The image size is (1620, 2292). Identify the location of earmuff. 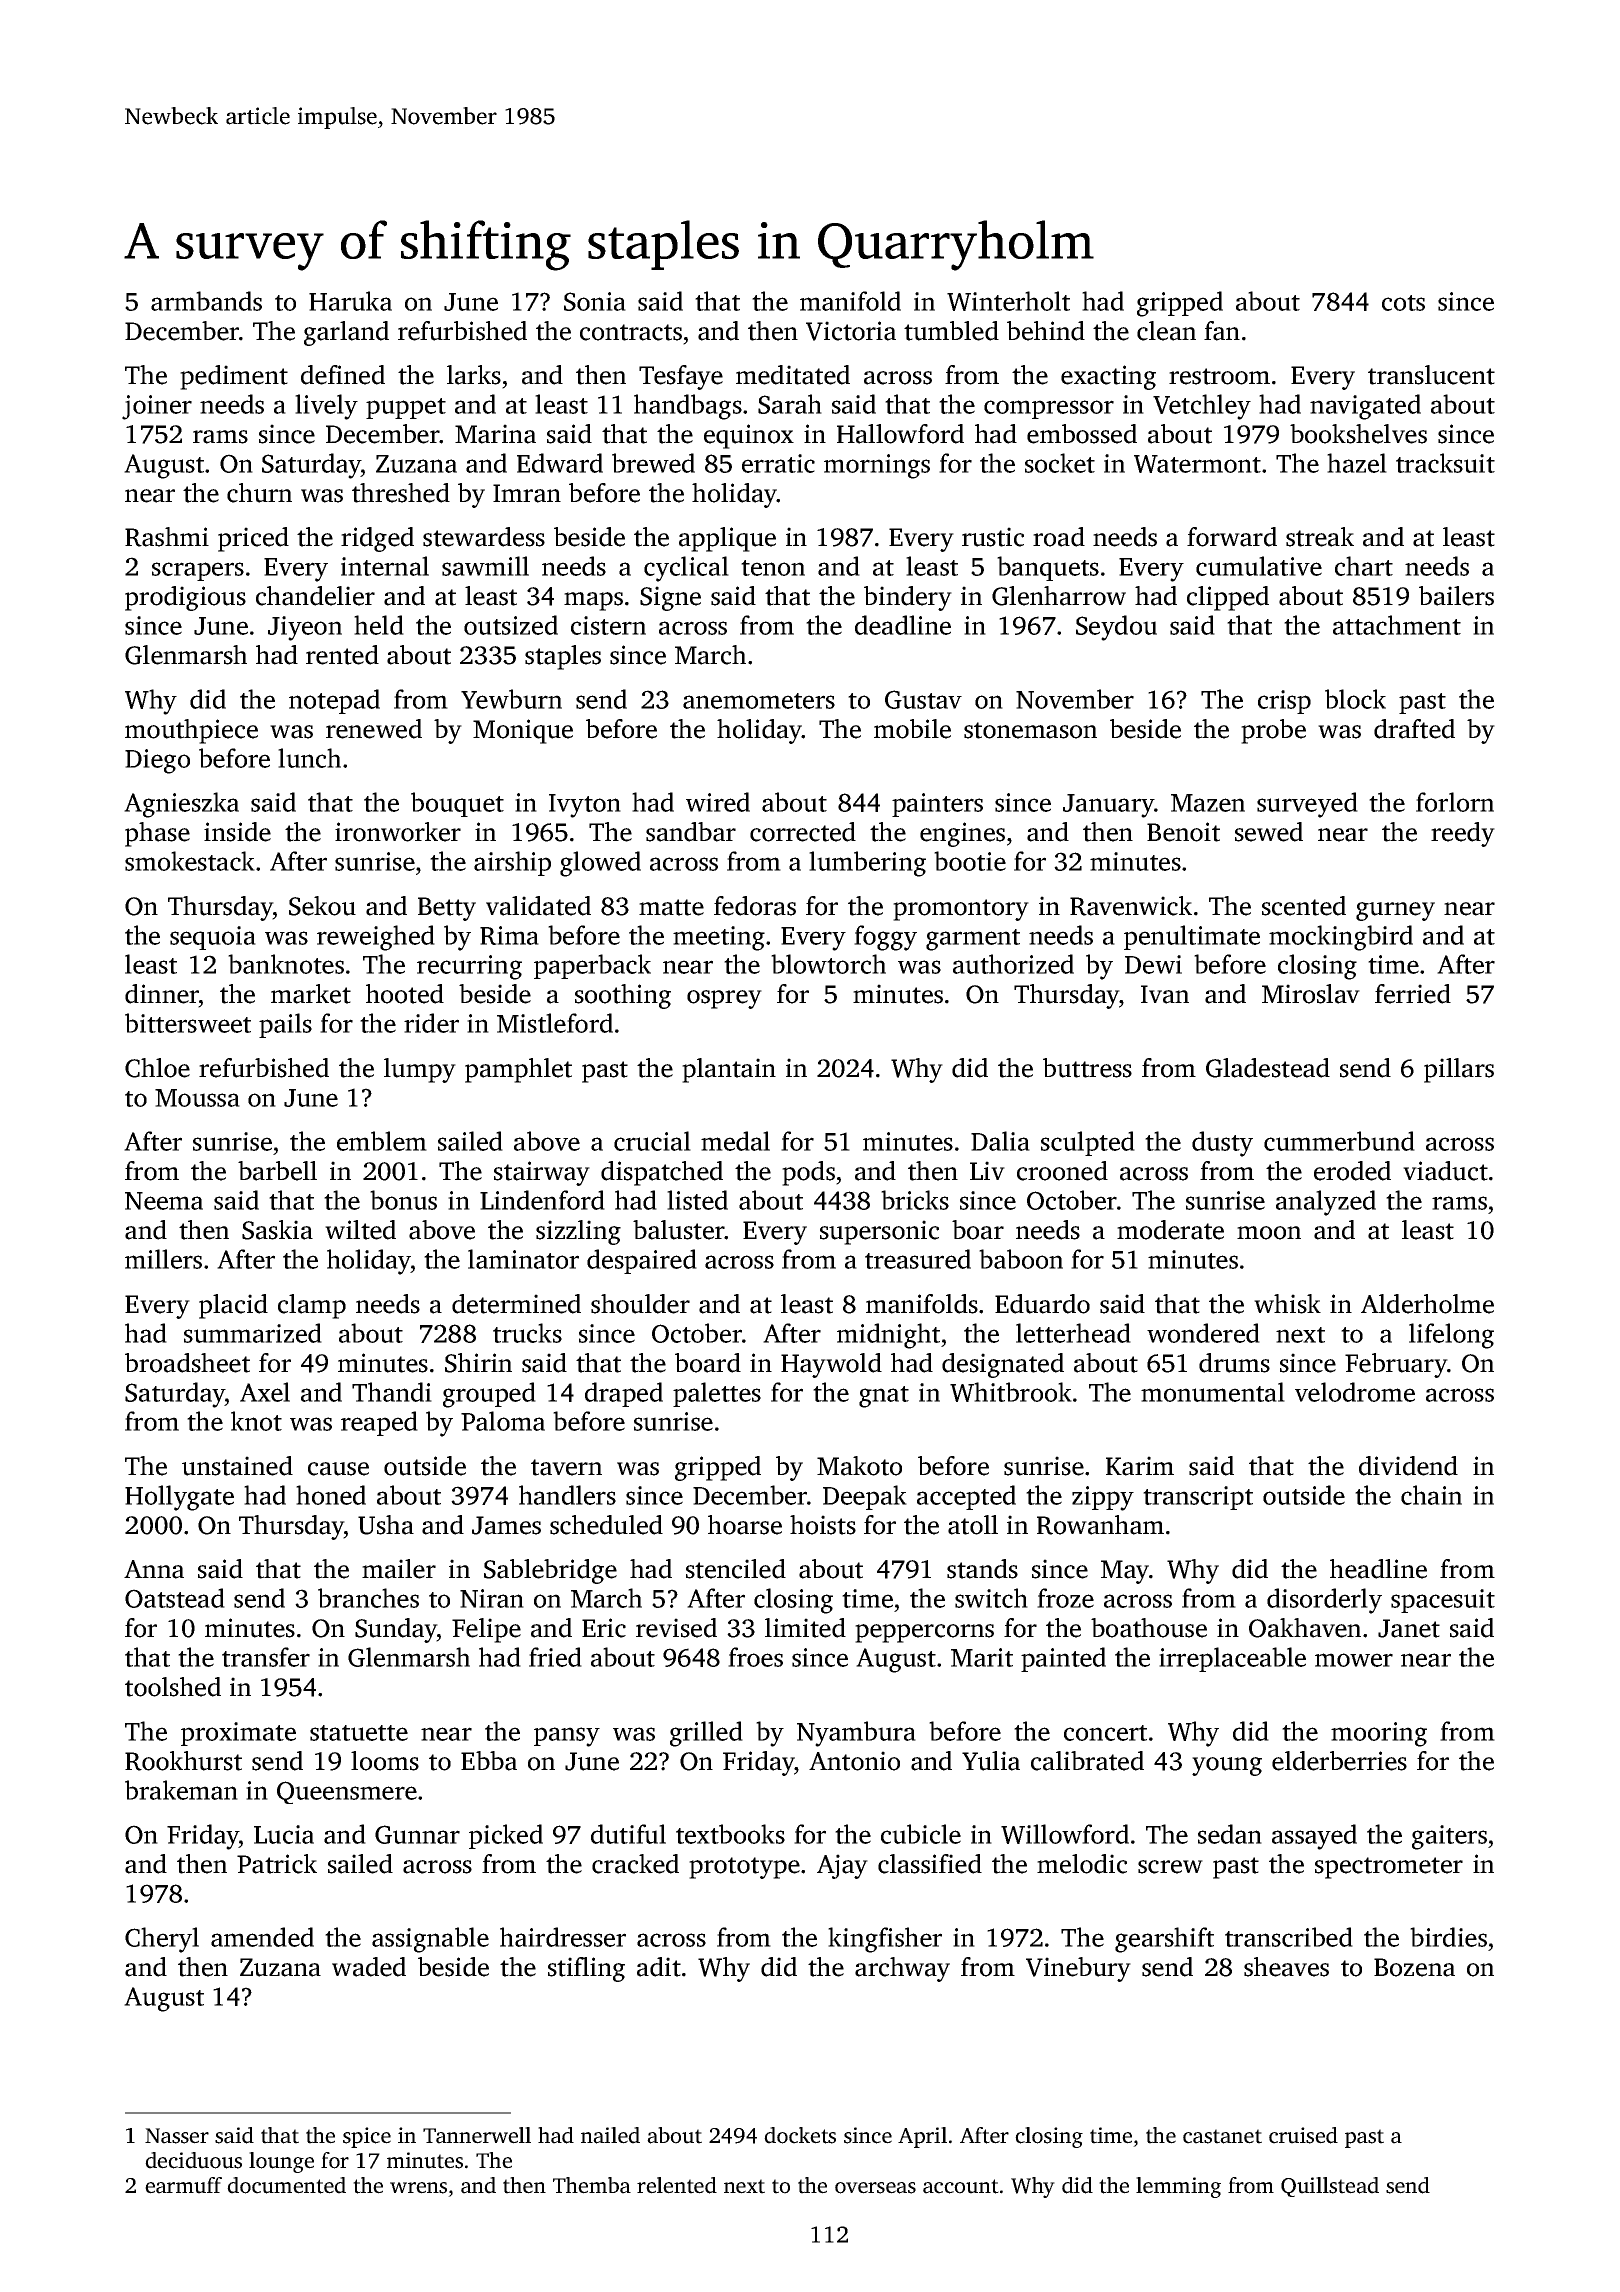
(183, 2185).
